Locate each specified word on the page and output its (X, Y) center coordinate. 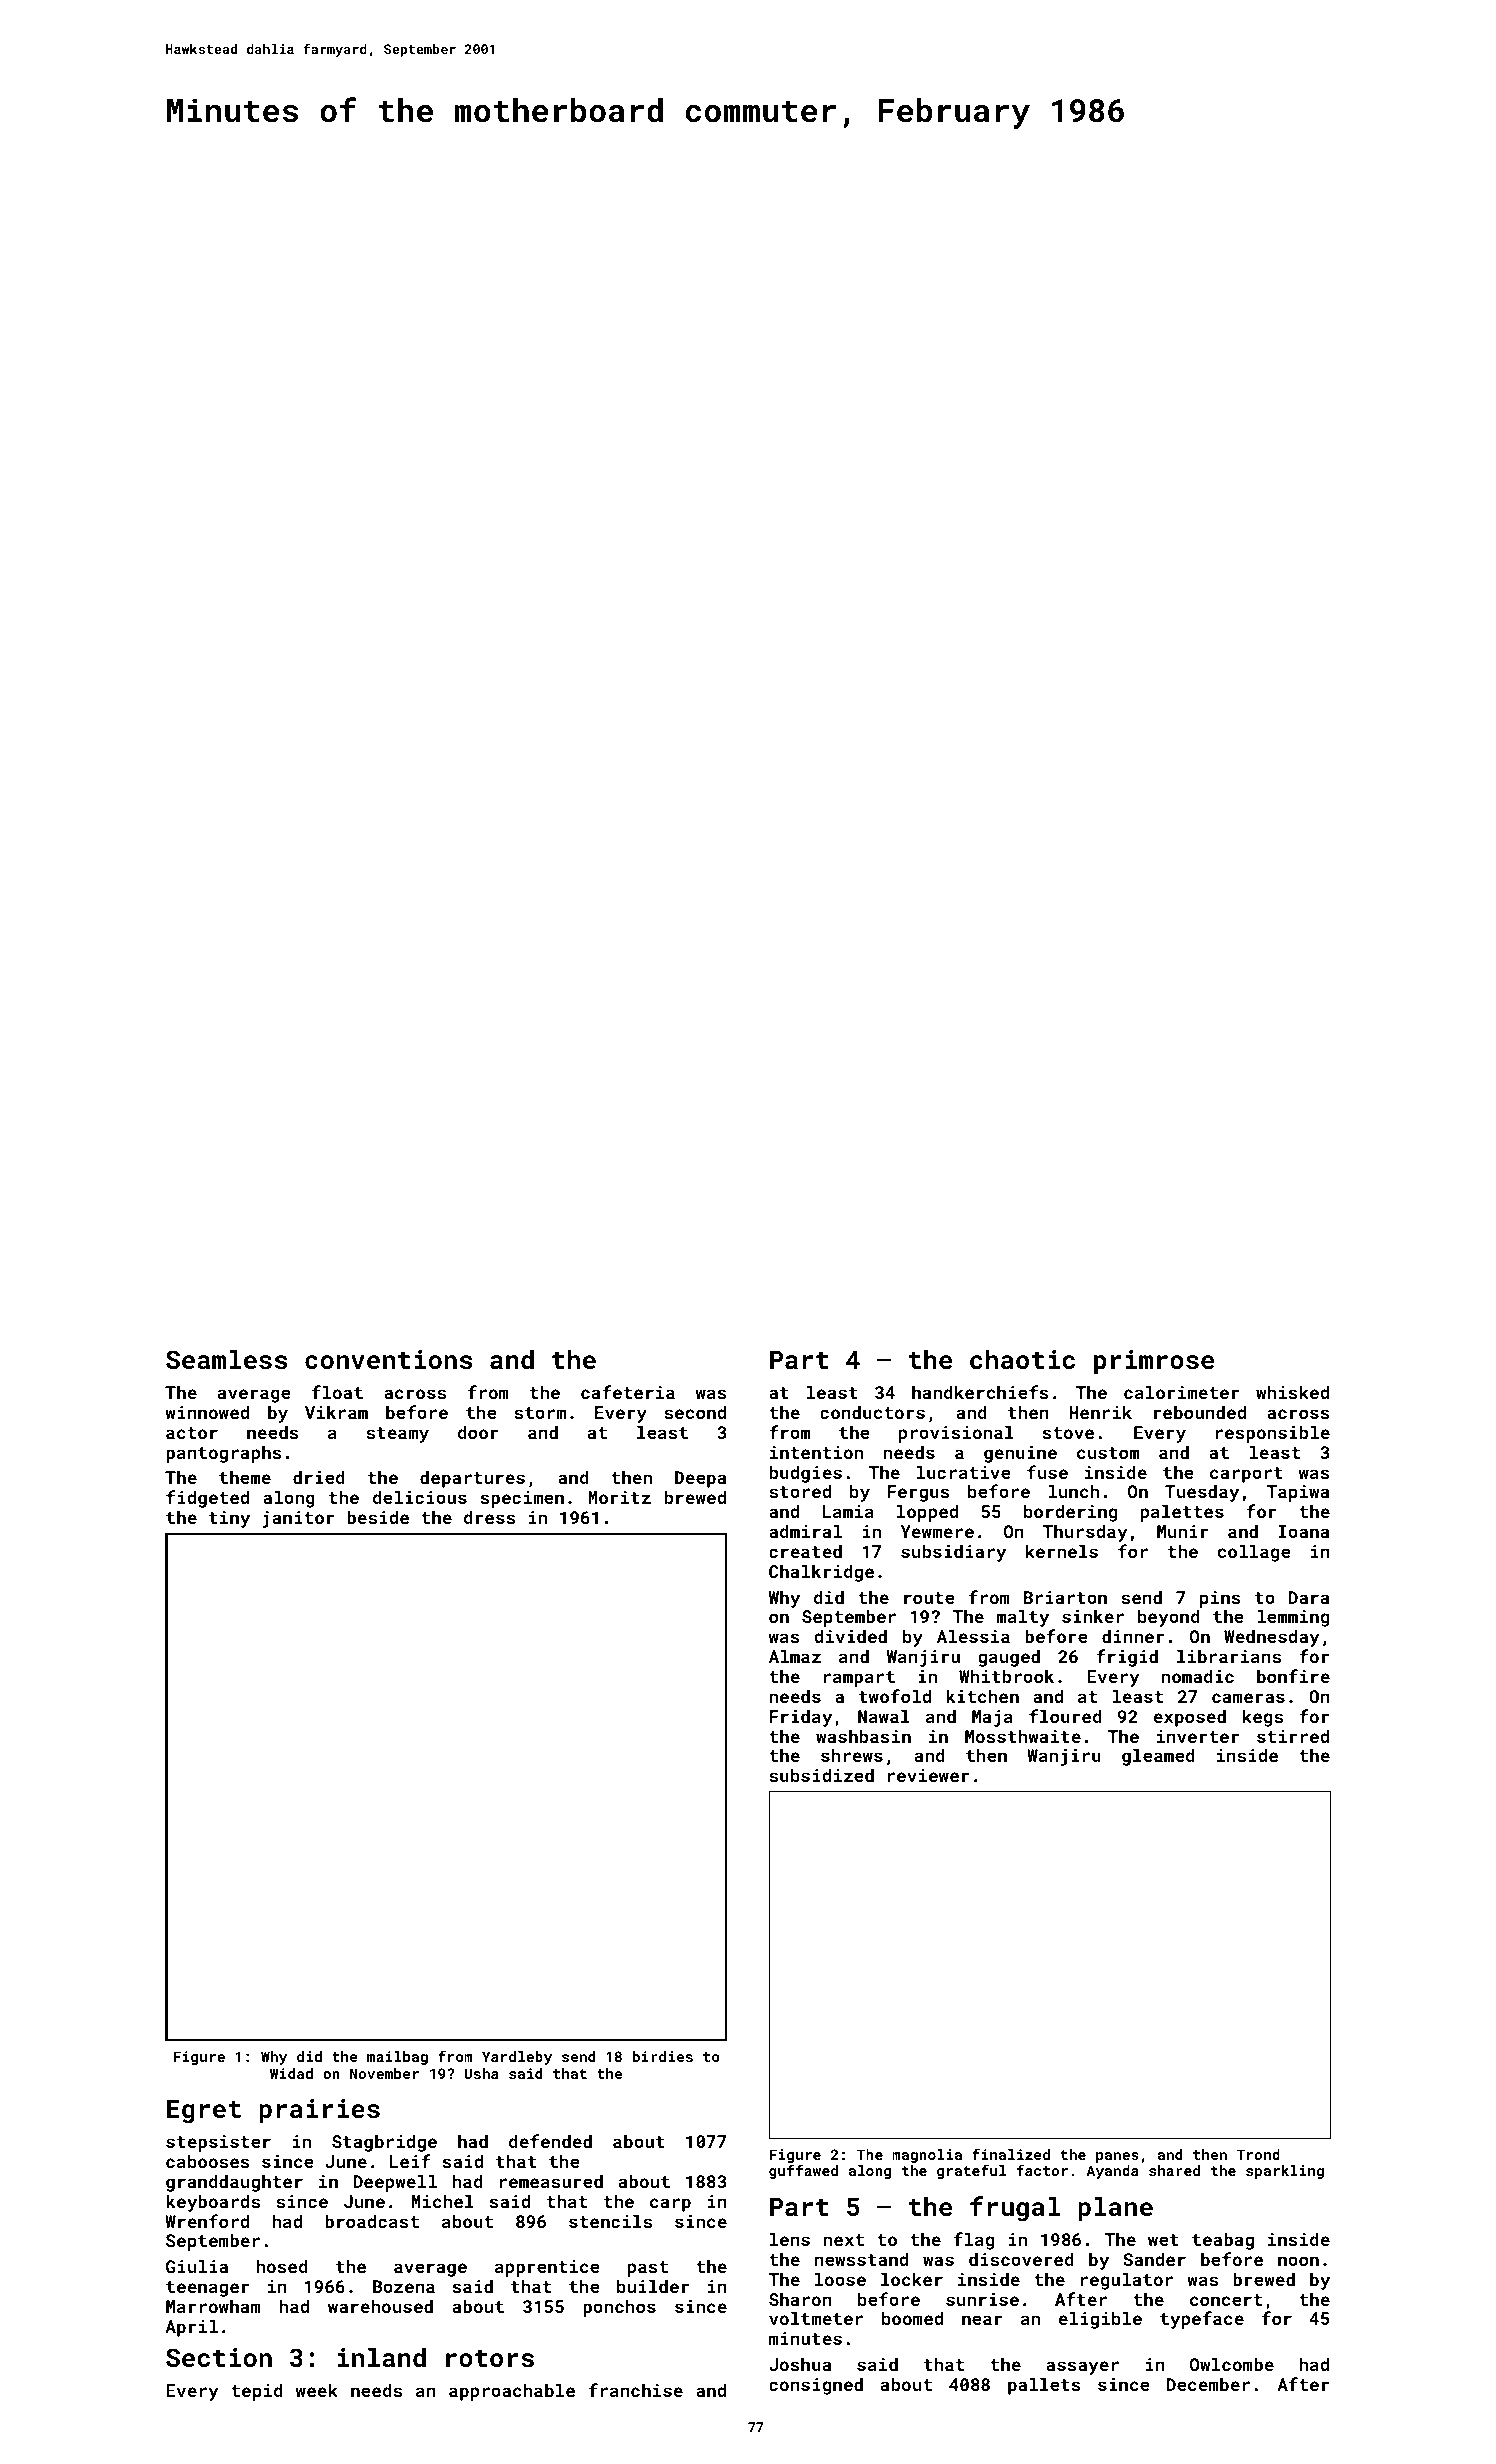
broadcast (372, 2221)
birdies (663, 2056)
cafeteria (628, 1392)
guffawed (803, 2172)
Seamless (226, 1359)
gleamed (1158, 1757)
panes (1117, 2157)
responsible (1273, 1434)
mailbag (397, 2058)
